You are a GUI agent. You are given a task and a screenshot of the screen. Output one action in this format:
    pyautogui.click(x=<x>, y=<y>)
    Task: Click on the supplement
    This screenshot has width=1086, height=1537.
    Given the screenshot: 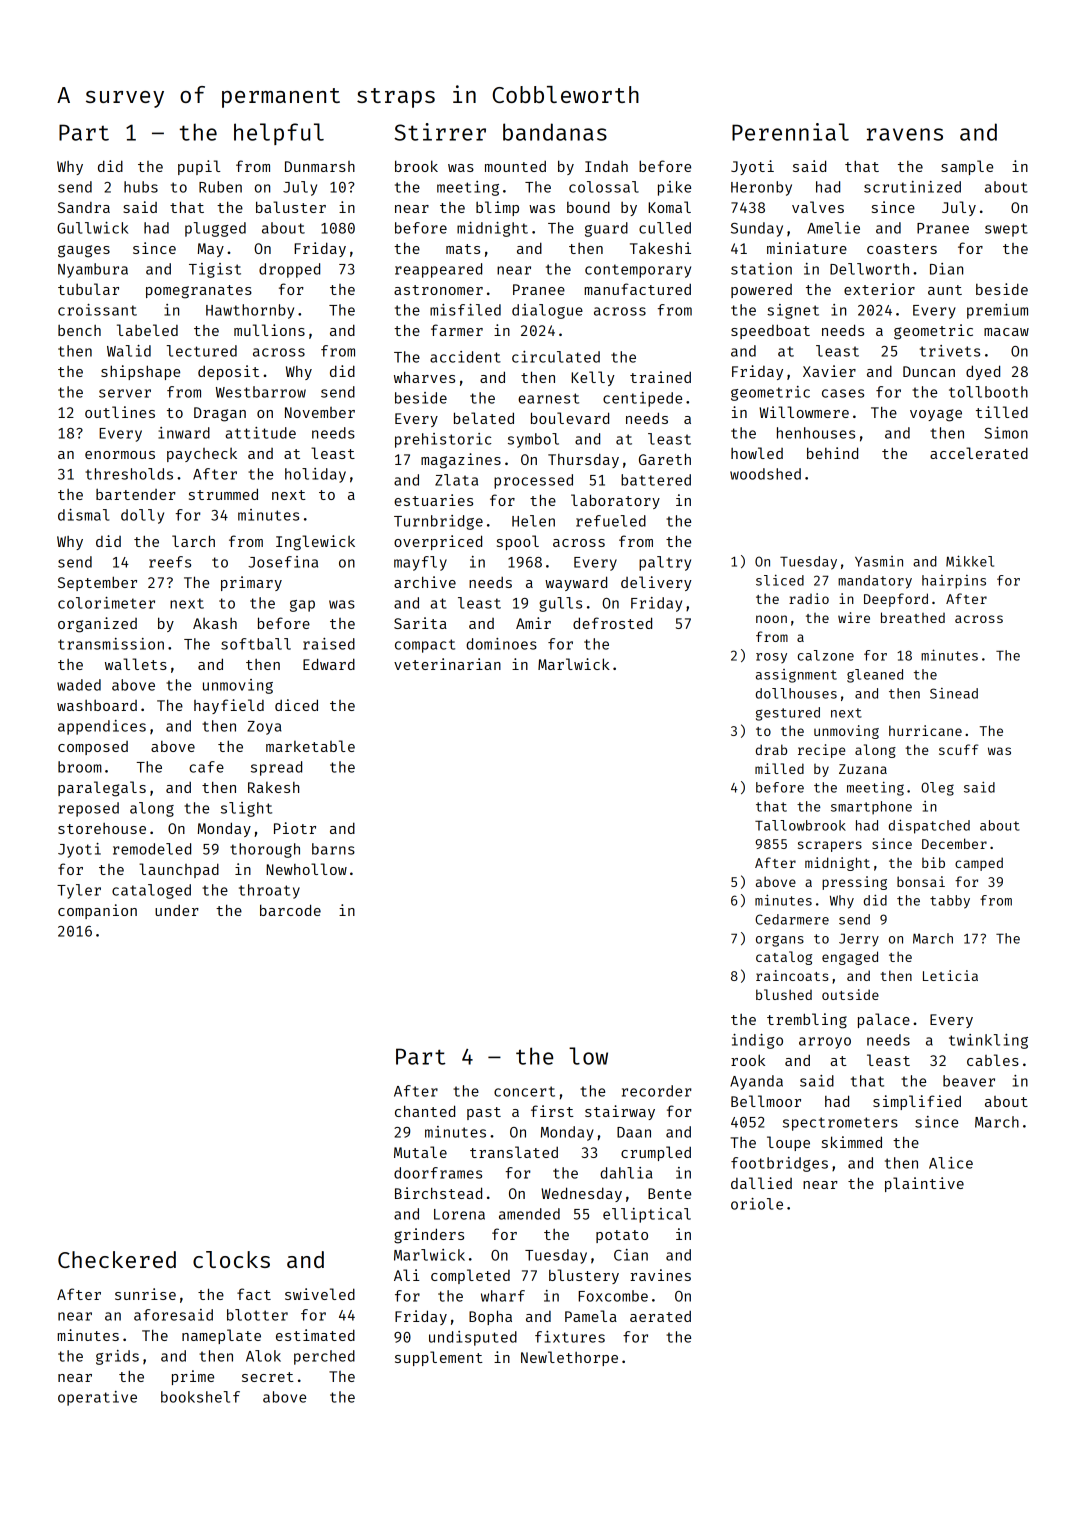 What is the action you would take?
    pyautogui.click(x=439, y=1358)
